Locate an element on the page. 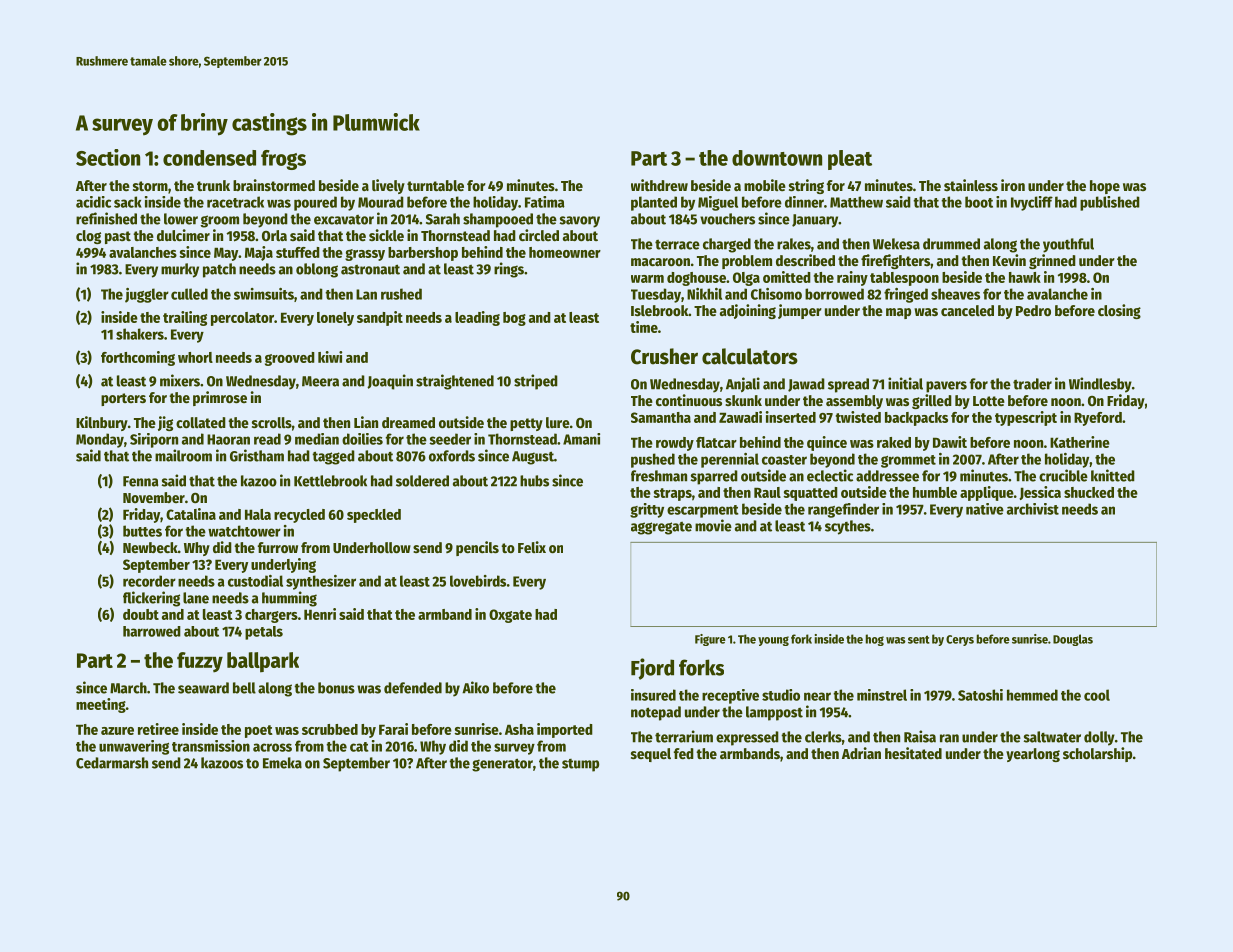 The height and width of the image is (952, 1233). trunk is located at coordinates (213, 185).
